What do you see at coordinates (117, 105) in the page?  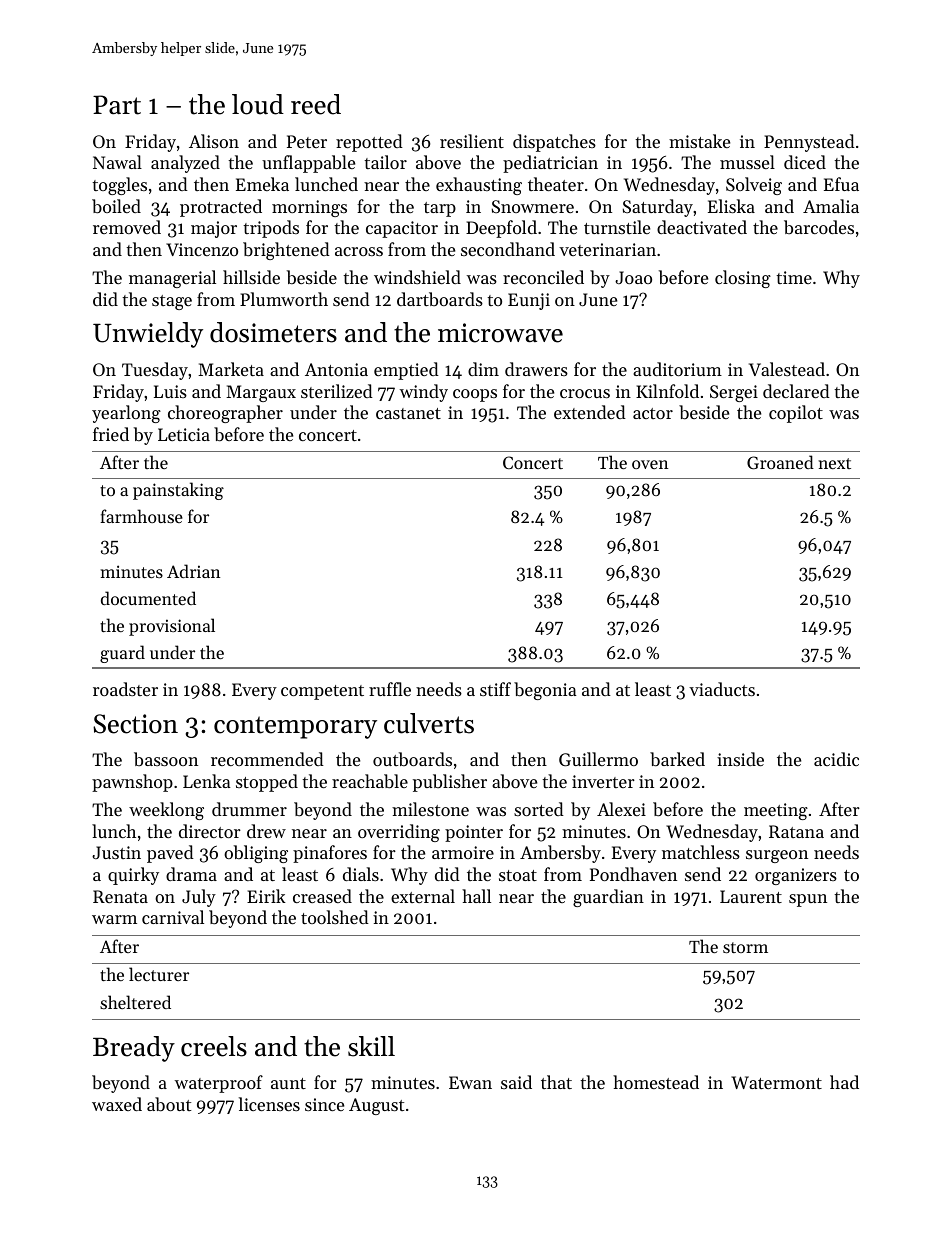 I see `Part` at bounding box center [117, 105].
